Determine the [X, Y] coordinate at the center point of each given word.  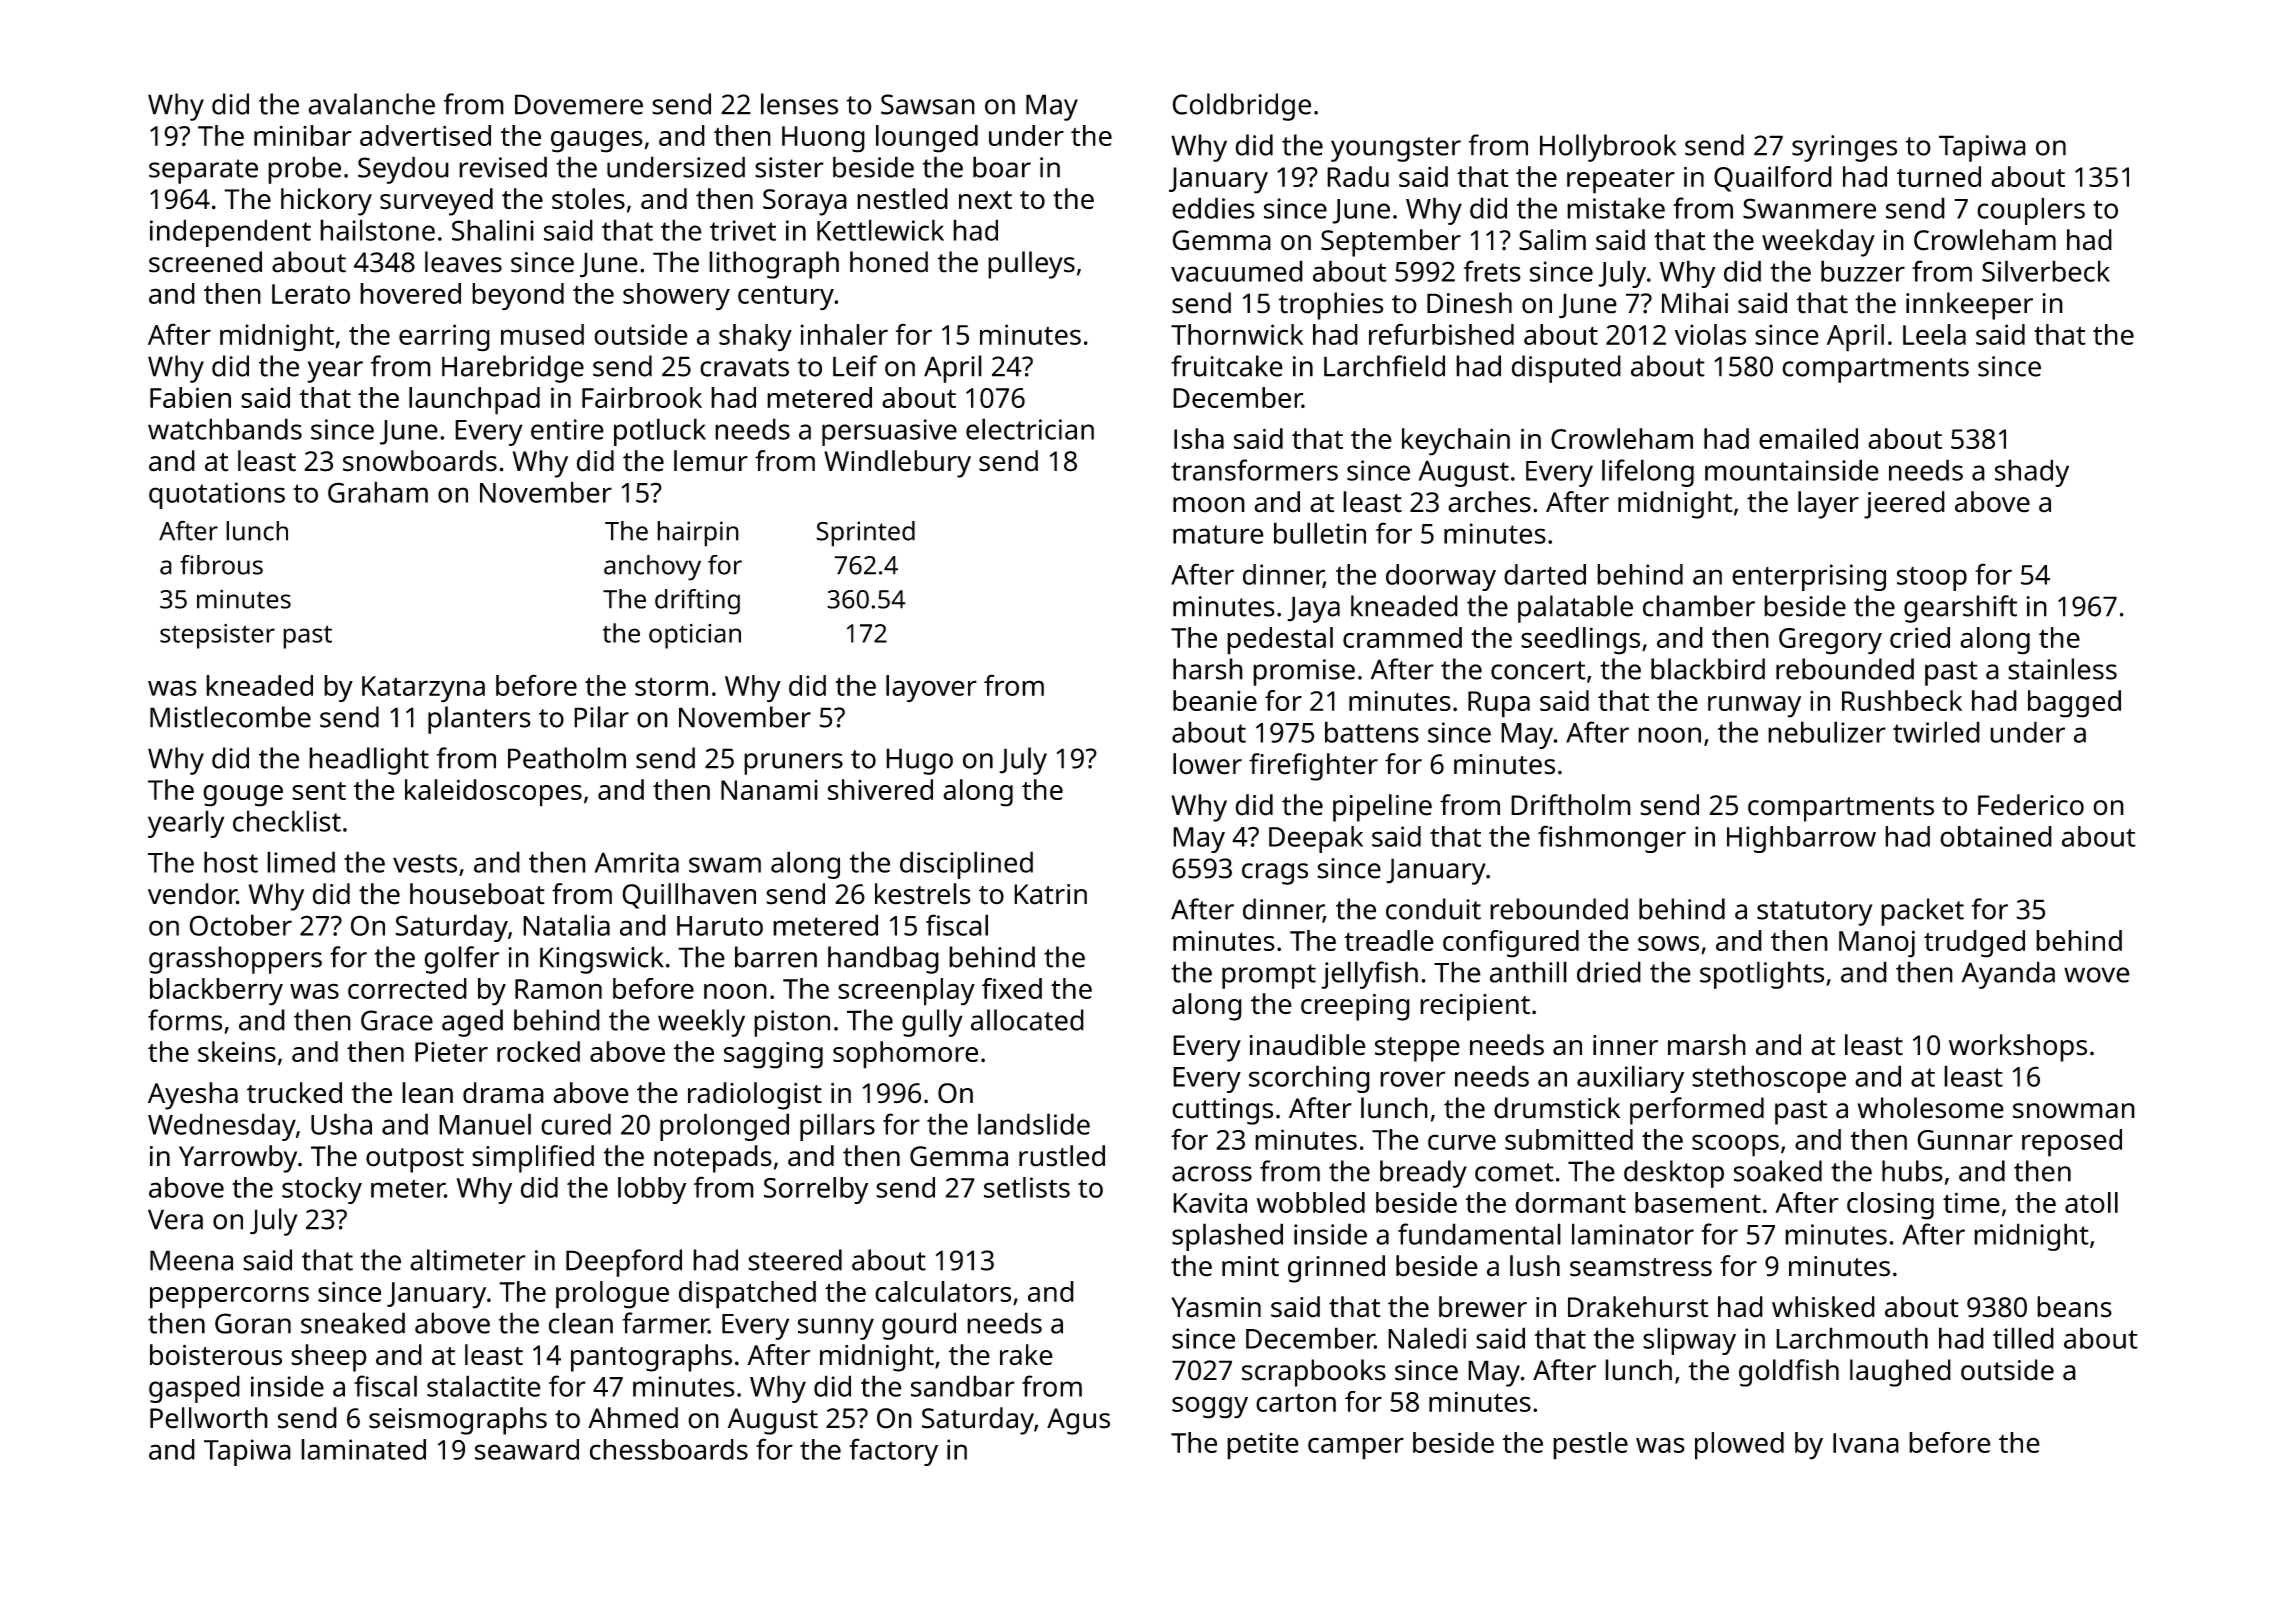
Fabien [190, 397]
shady [2032, 473]
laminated [363, 1449]
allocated [1027, 1020]
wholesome [1931, 1108]
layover [931, 689]
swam [725, 865]
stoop [1932, 578]
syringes [1844, 148]
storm [671, 686]
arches [1489, 502]
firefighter [1313, 767]
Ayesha [193, 1096]
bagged [2074, 704]
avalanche [371, 104]
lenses [799, 104]
